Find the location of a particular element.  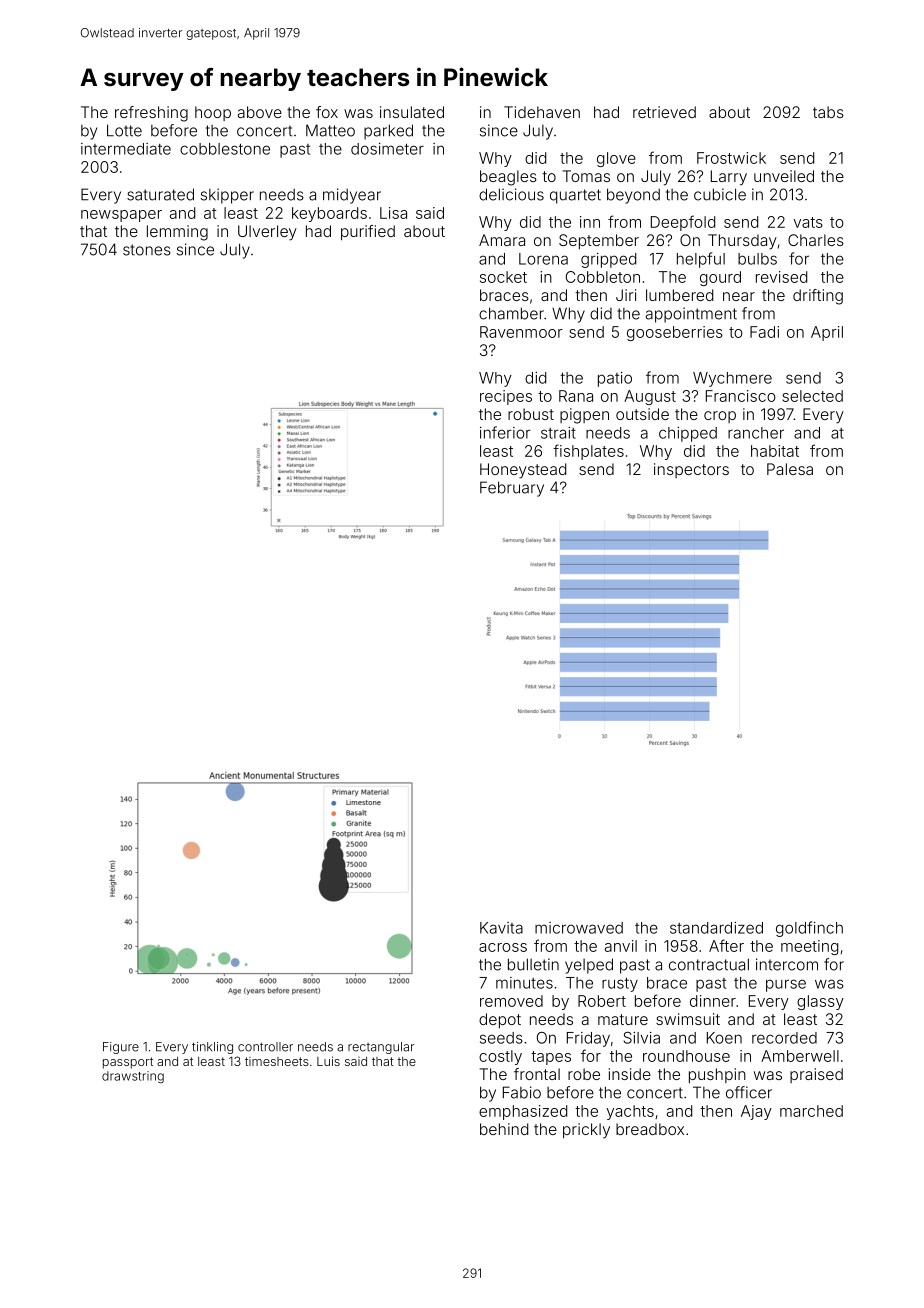

cobblestone is located at coordinates (225, 149).
